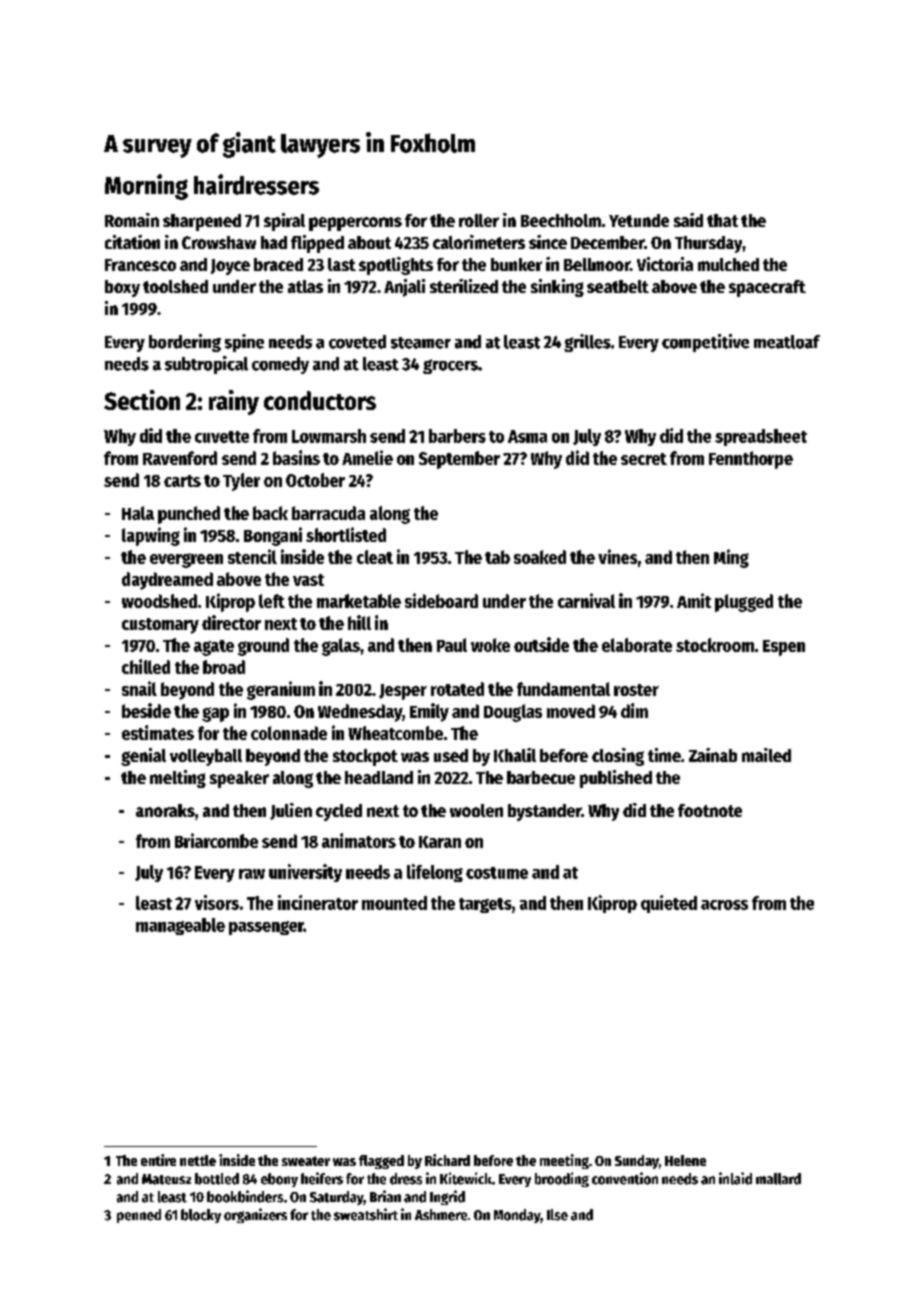  I want to click on entire, so click(158, 1160).
